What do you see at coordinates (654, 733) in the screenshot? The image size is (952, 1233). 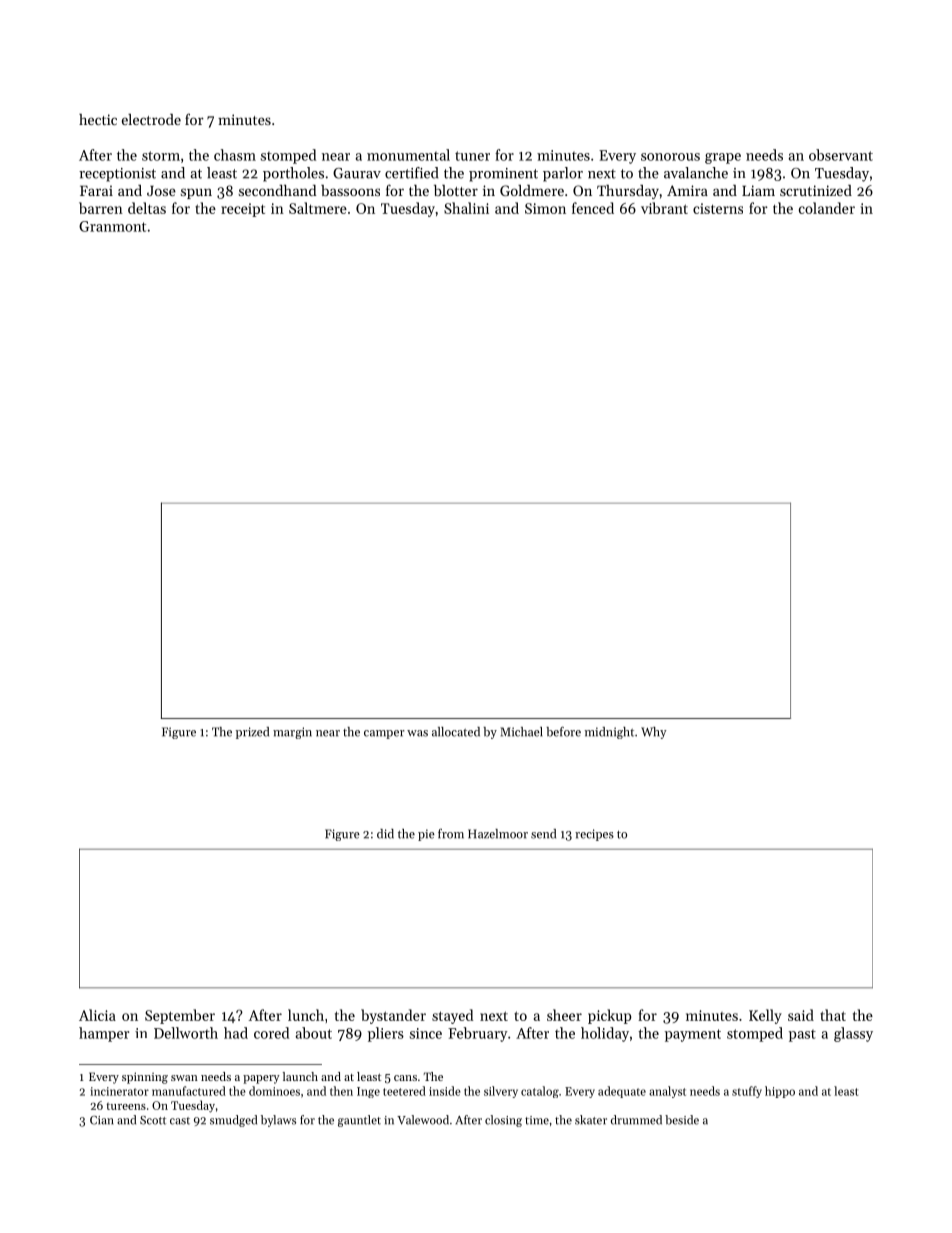 I see `Why` at bounding box center [654, 733].
